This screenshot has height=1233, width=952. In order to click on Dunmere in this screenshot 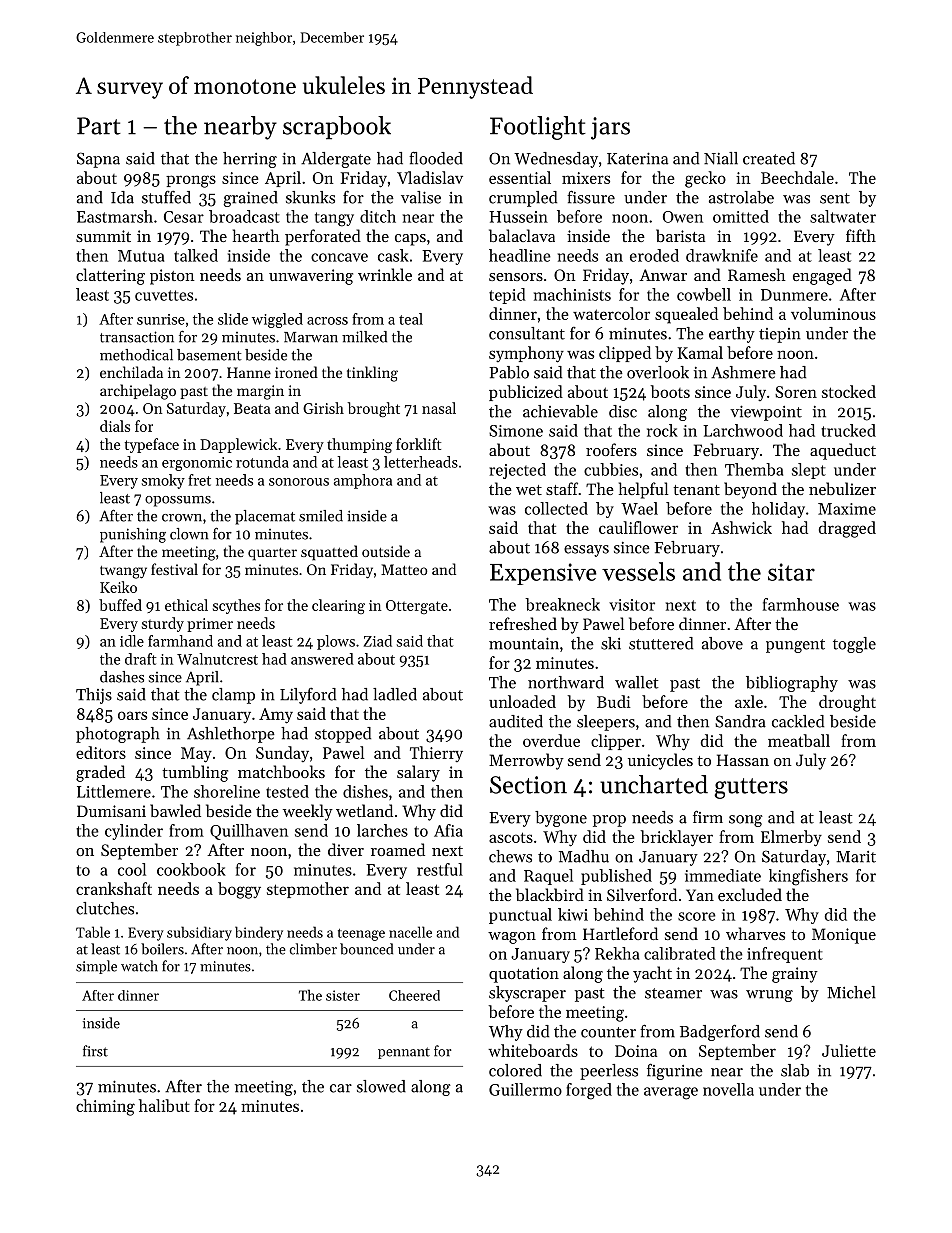, I will do `click(794, 295)`.
